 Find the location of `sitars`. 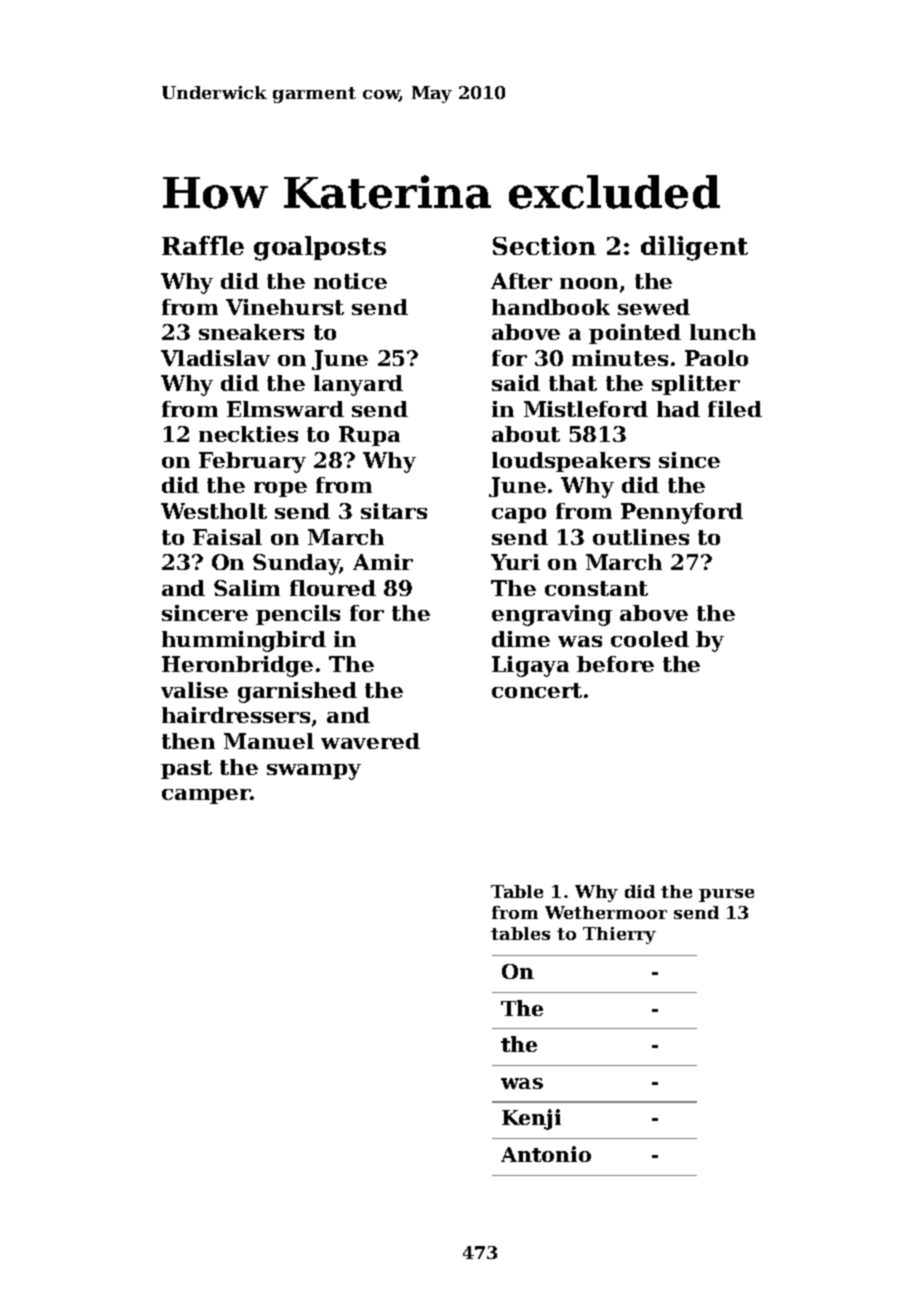

sitars is located at coordinates (394, 511).
